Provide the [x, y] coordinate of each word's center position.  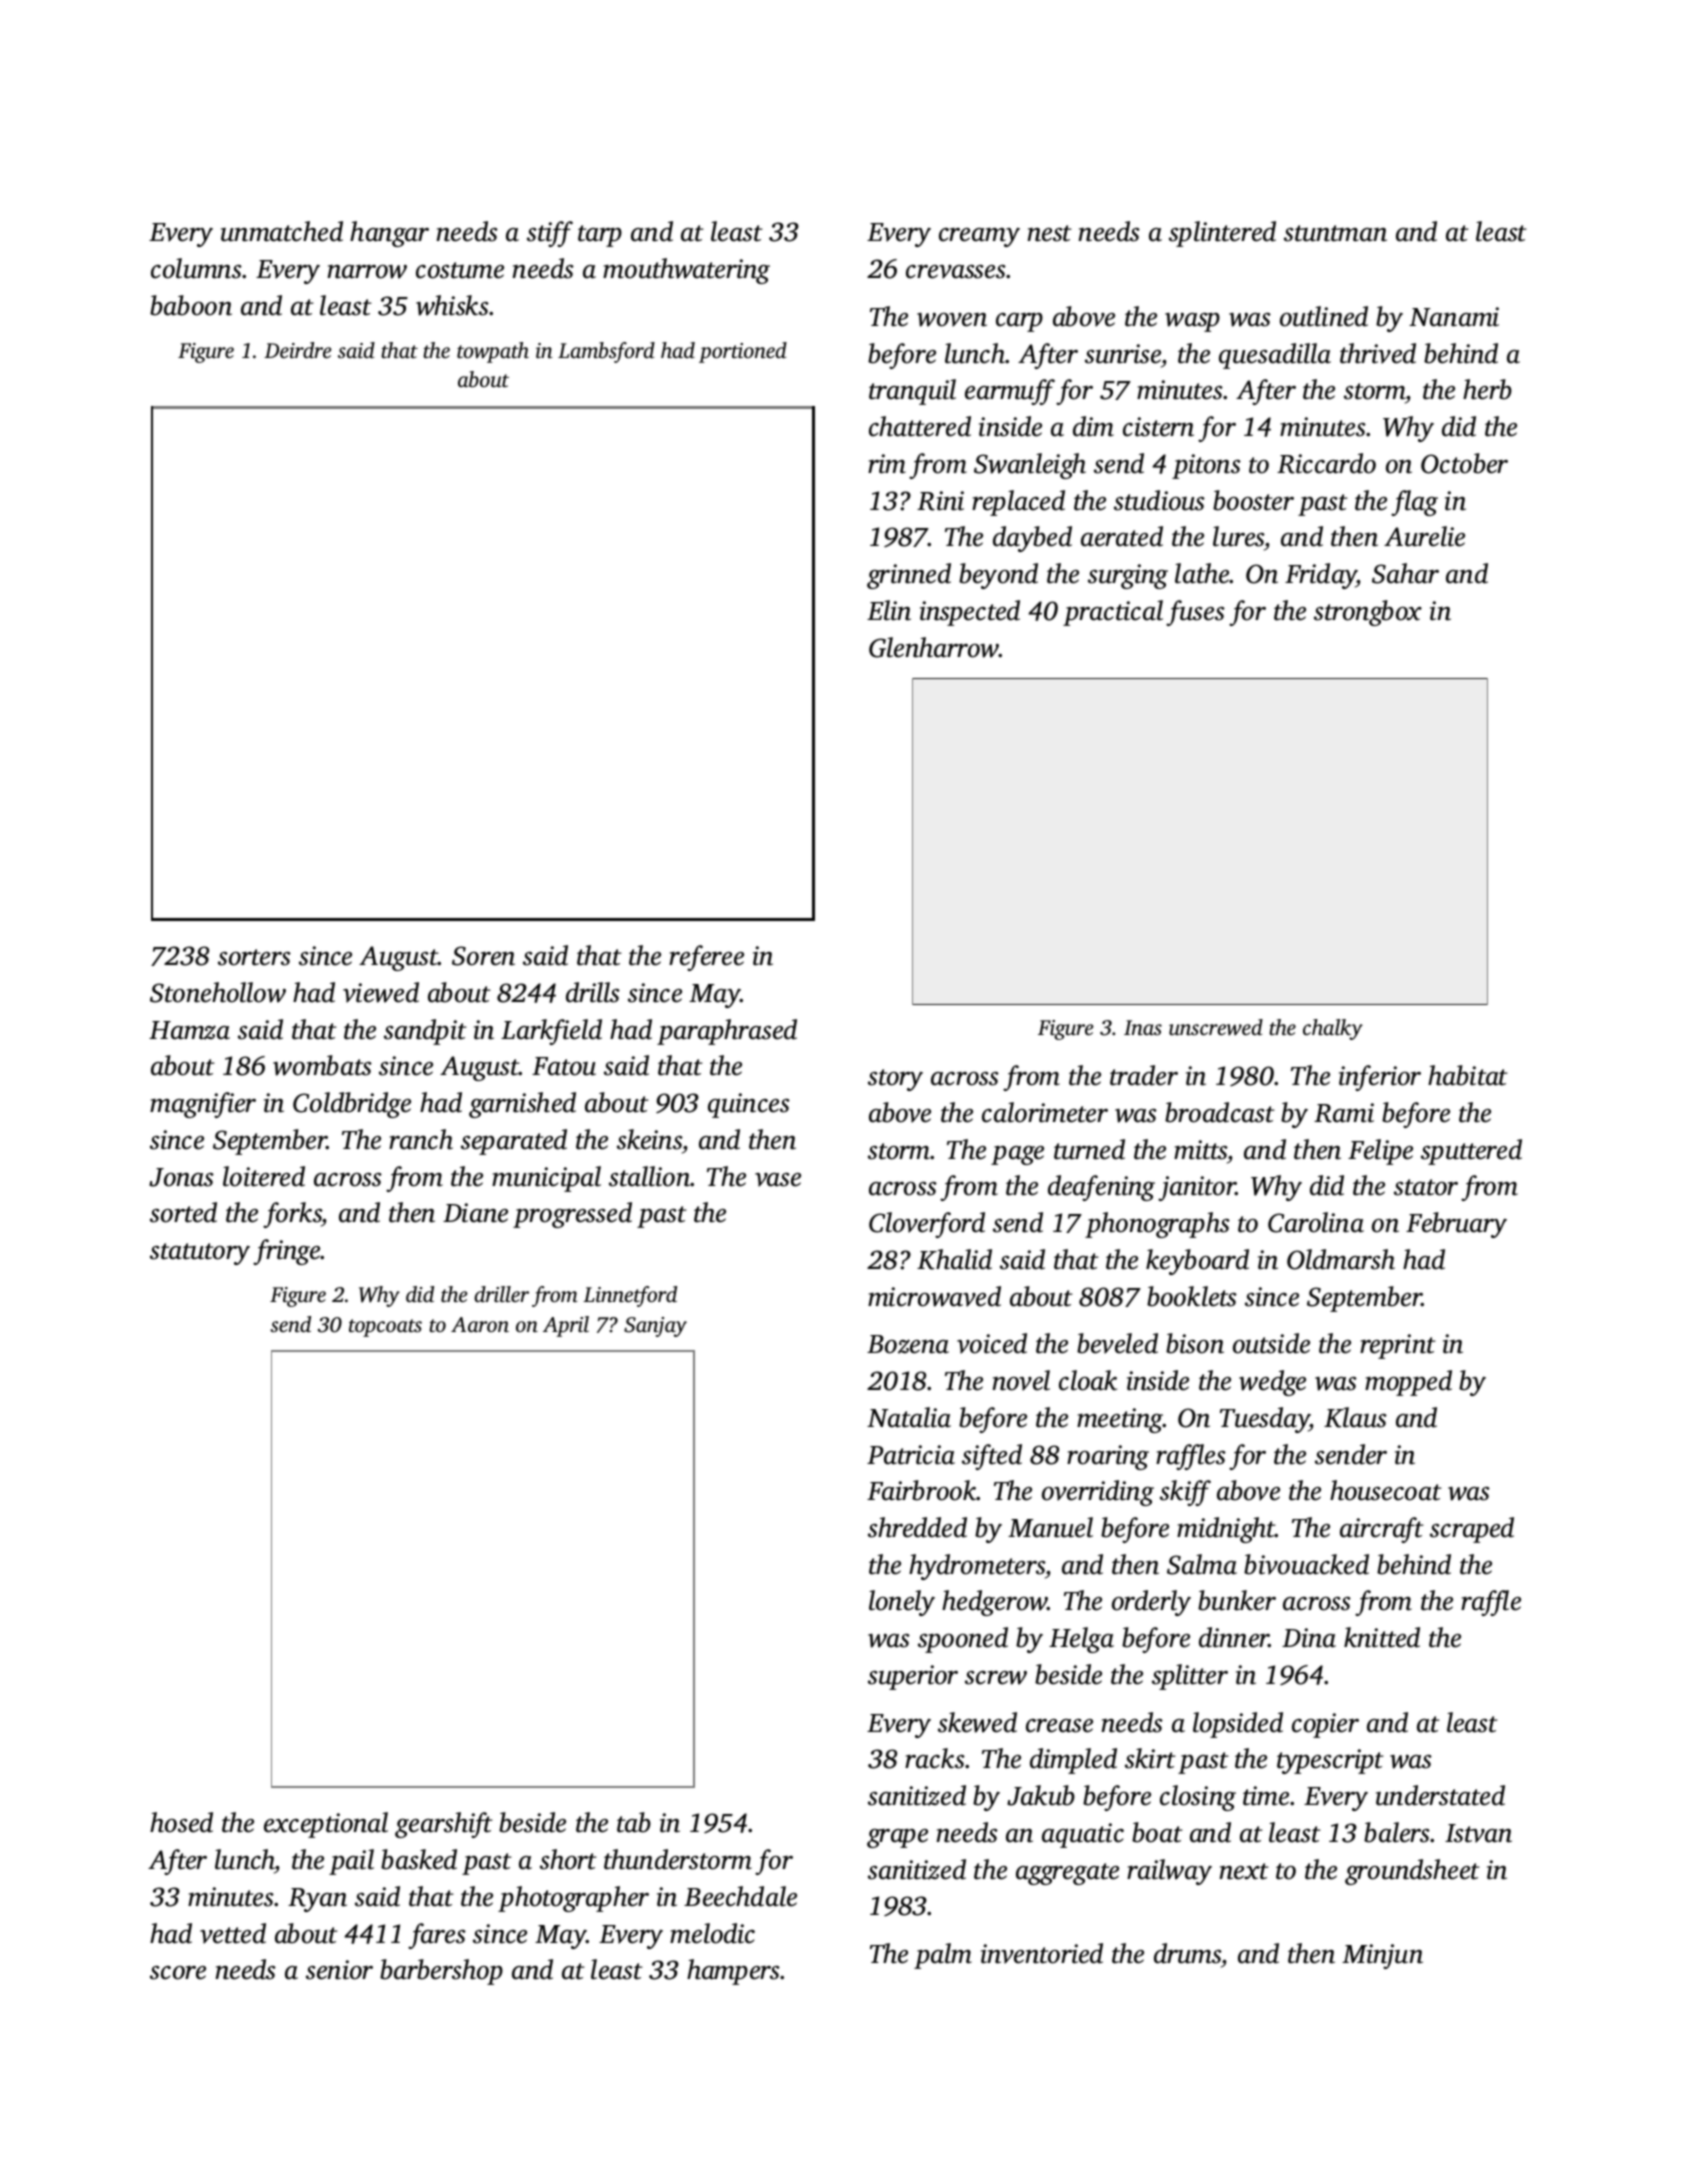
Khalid [954, 1259]
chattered [920, 426]
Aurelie [1424, 536]
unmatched [282, 231]
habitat [1468, 1075]
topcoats [385, 1328]
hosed [181, 1822]
